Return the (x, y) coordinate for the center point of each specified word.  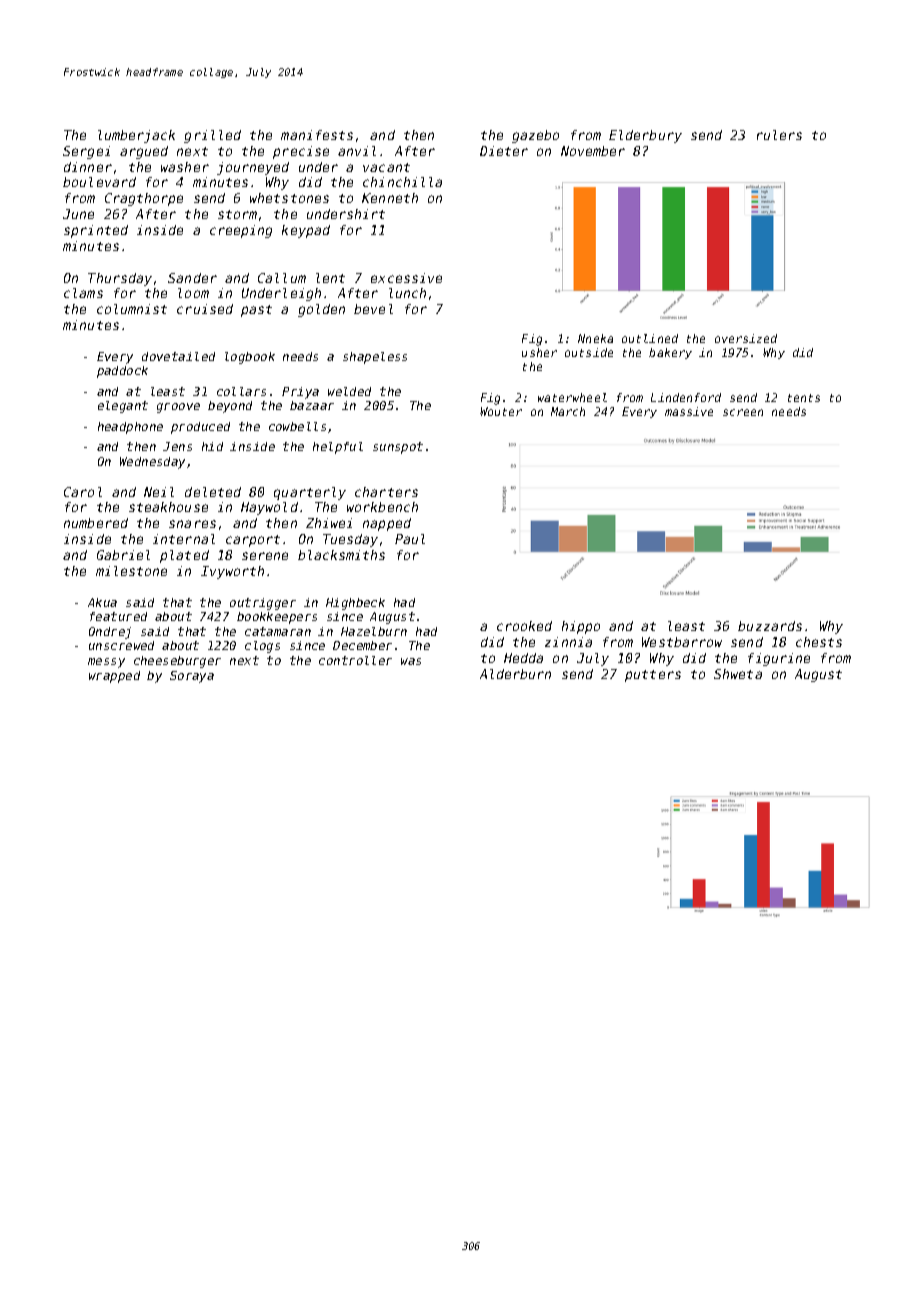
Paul (410, 539)
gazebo (535, 136)
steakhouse (168, 507)
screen (743, 412)
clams (83, 293)
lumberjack (136, 136)
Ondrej (110, 633)
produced (200, 428)
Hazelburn (374, 631)
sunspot (398, 448)
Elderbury (645, 136)
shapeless (375, 358)
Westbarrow (682, 642)
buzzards (770, 626)
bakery (670, 353)
